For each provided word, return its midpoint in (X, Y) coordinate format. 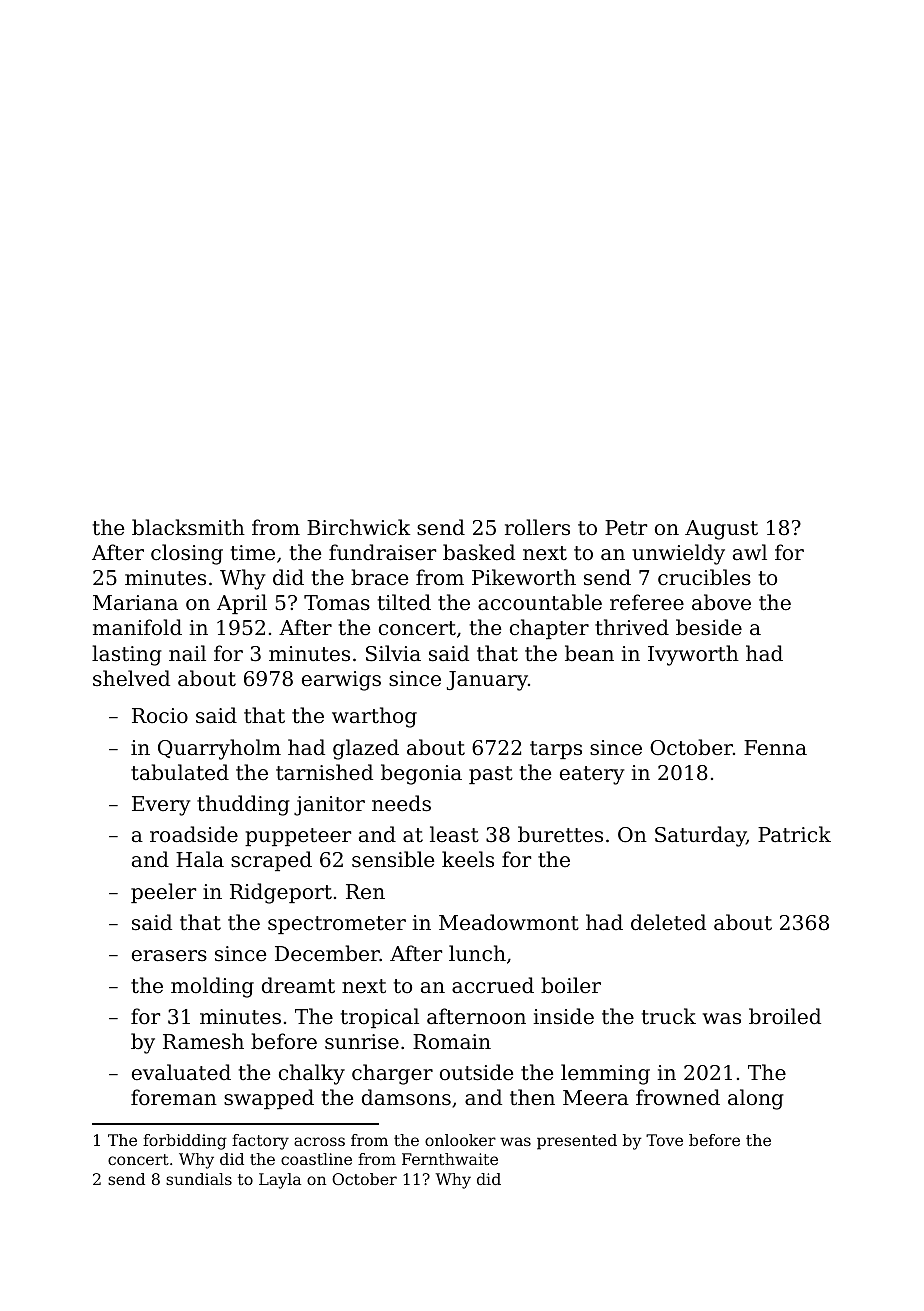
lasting (127, 655)
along (756, 1099)
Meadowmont (509, 922)
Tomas (337, 603)
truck (669, 1016)
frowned (678, 1097)
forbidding (185, 1142)
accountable (540, 602)
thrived (632, 627)
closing (187, 554)
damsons (406, 1097)
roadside (194, 834)
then (532, 1097)
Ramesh (203, 1041)
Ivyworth (693, 655)
